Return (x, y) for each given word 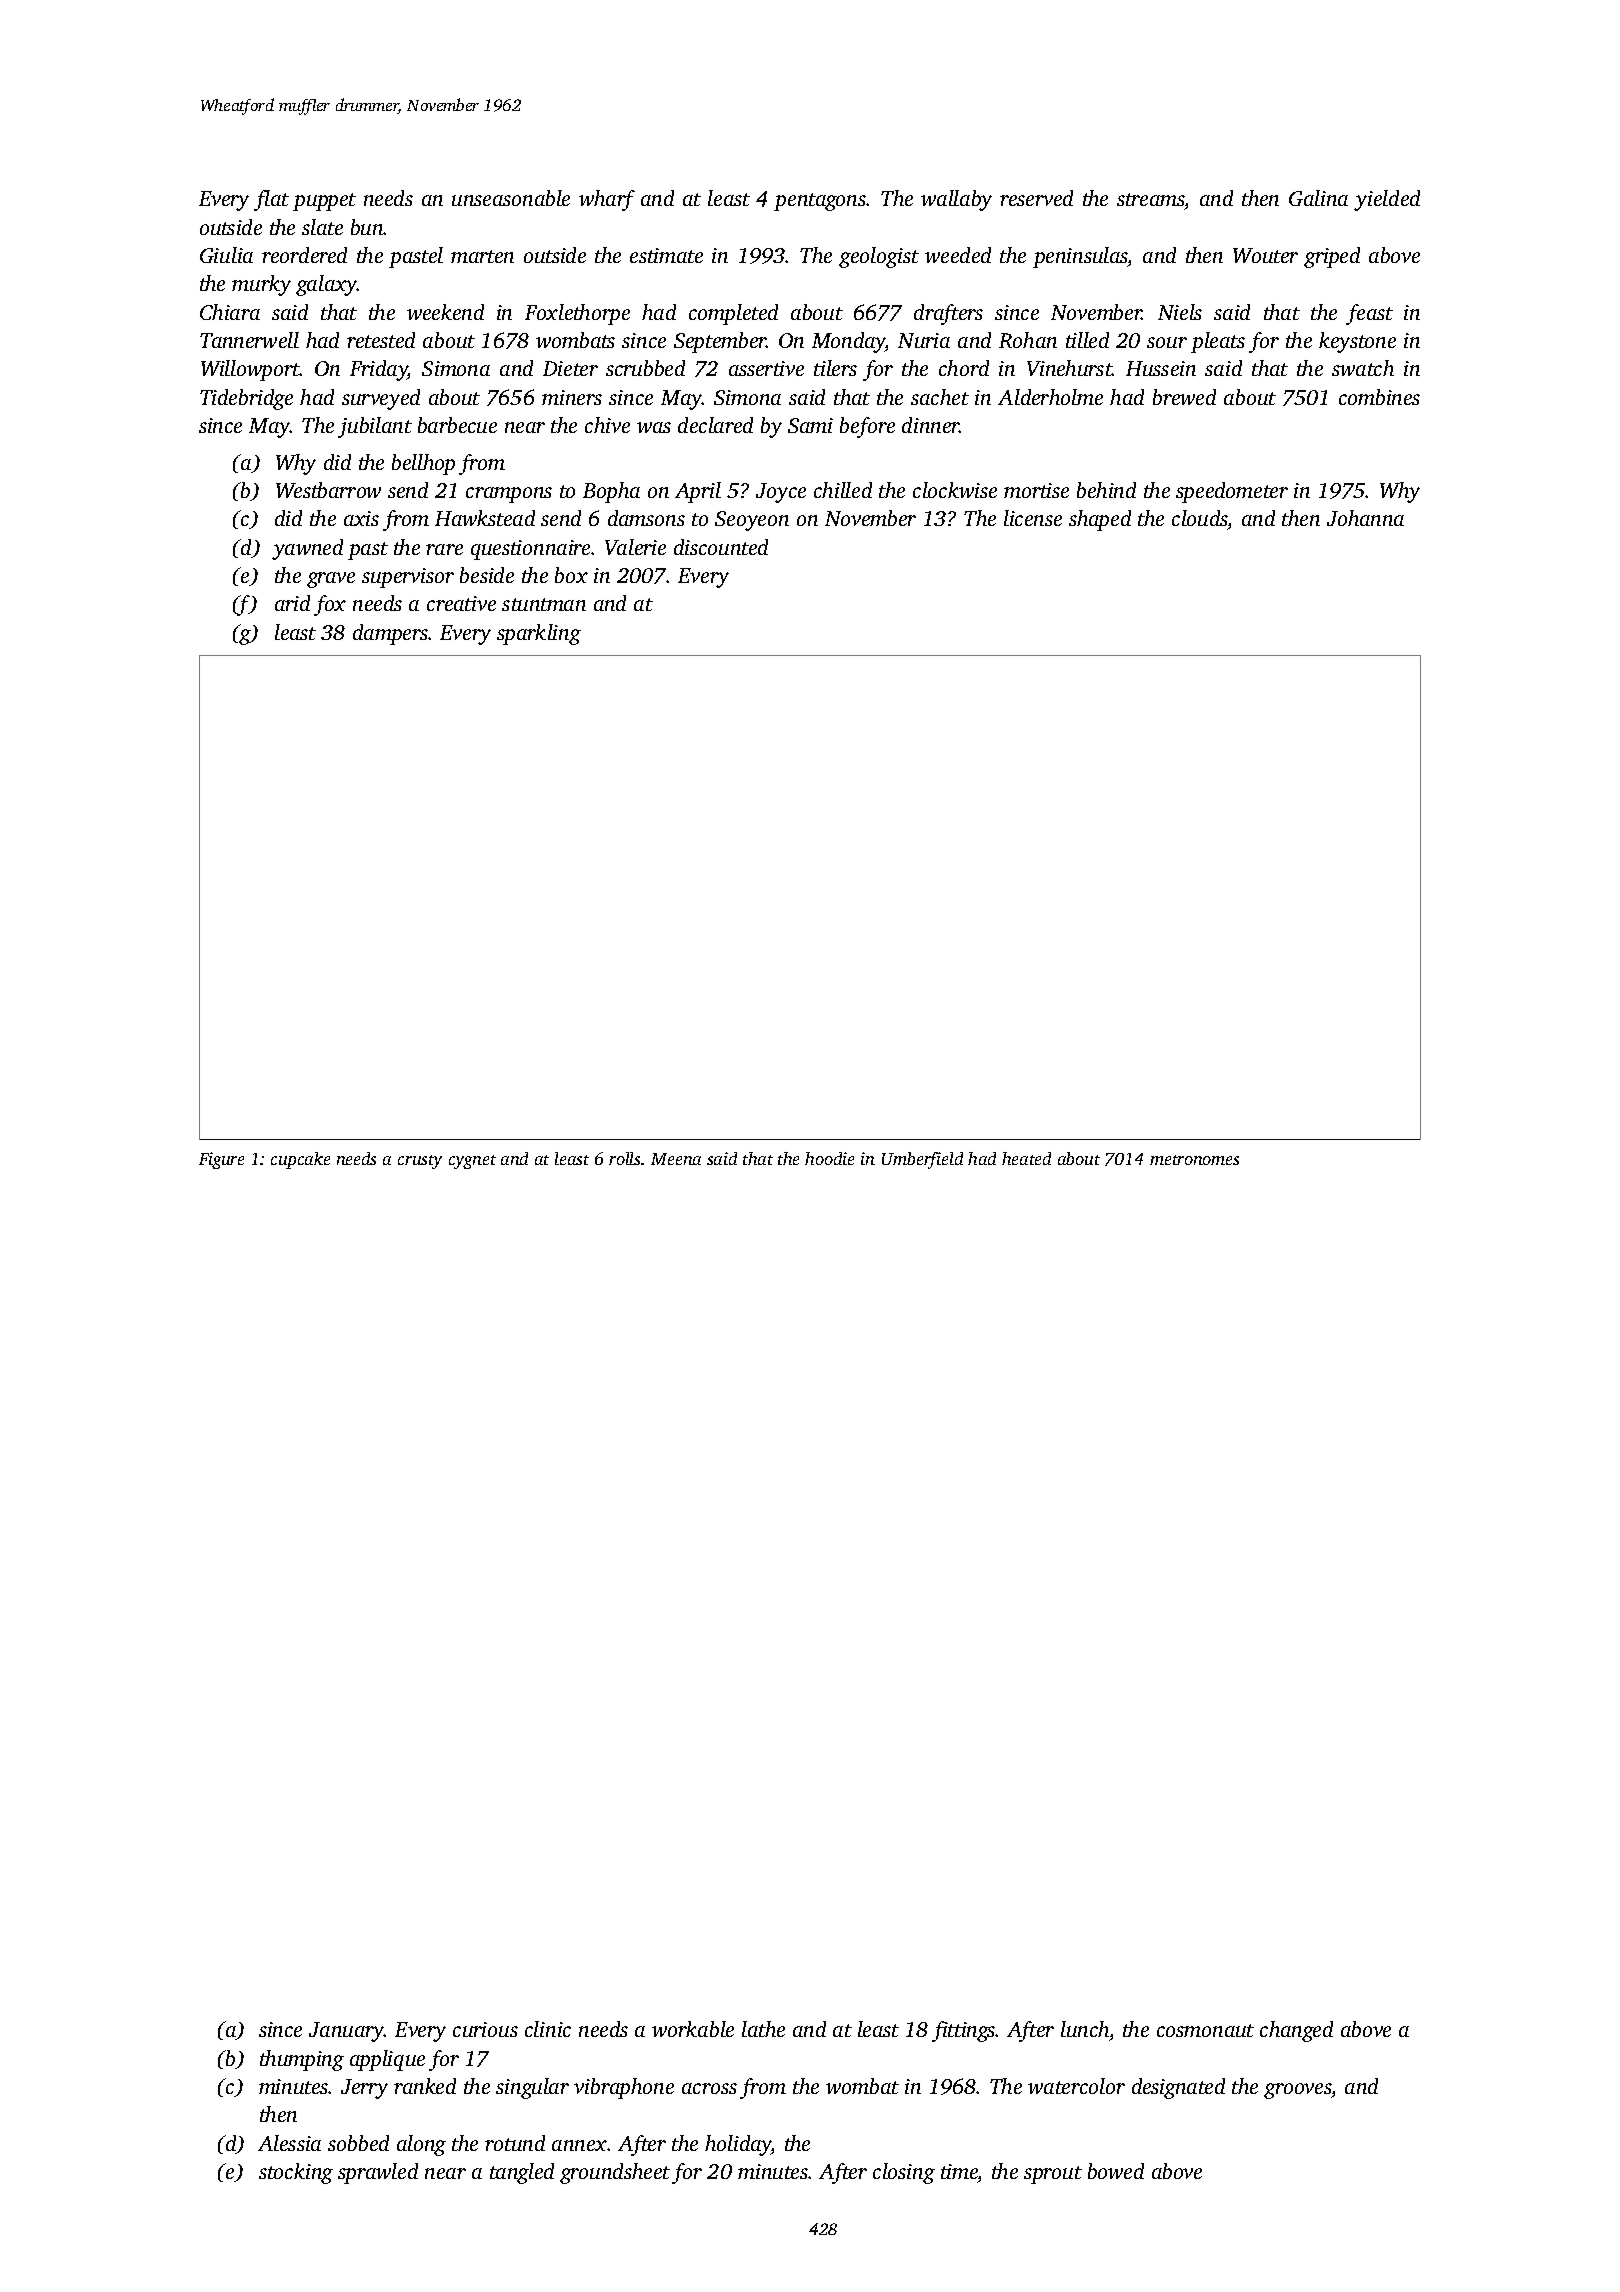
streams (1151, 201)
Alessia (289, 2143)
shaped (1100, 520)
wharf (607, 200)
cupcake (300, 1160)
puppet (324, 202)
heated (1026, 1158)
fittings (964, 2031)
